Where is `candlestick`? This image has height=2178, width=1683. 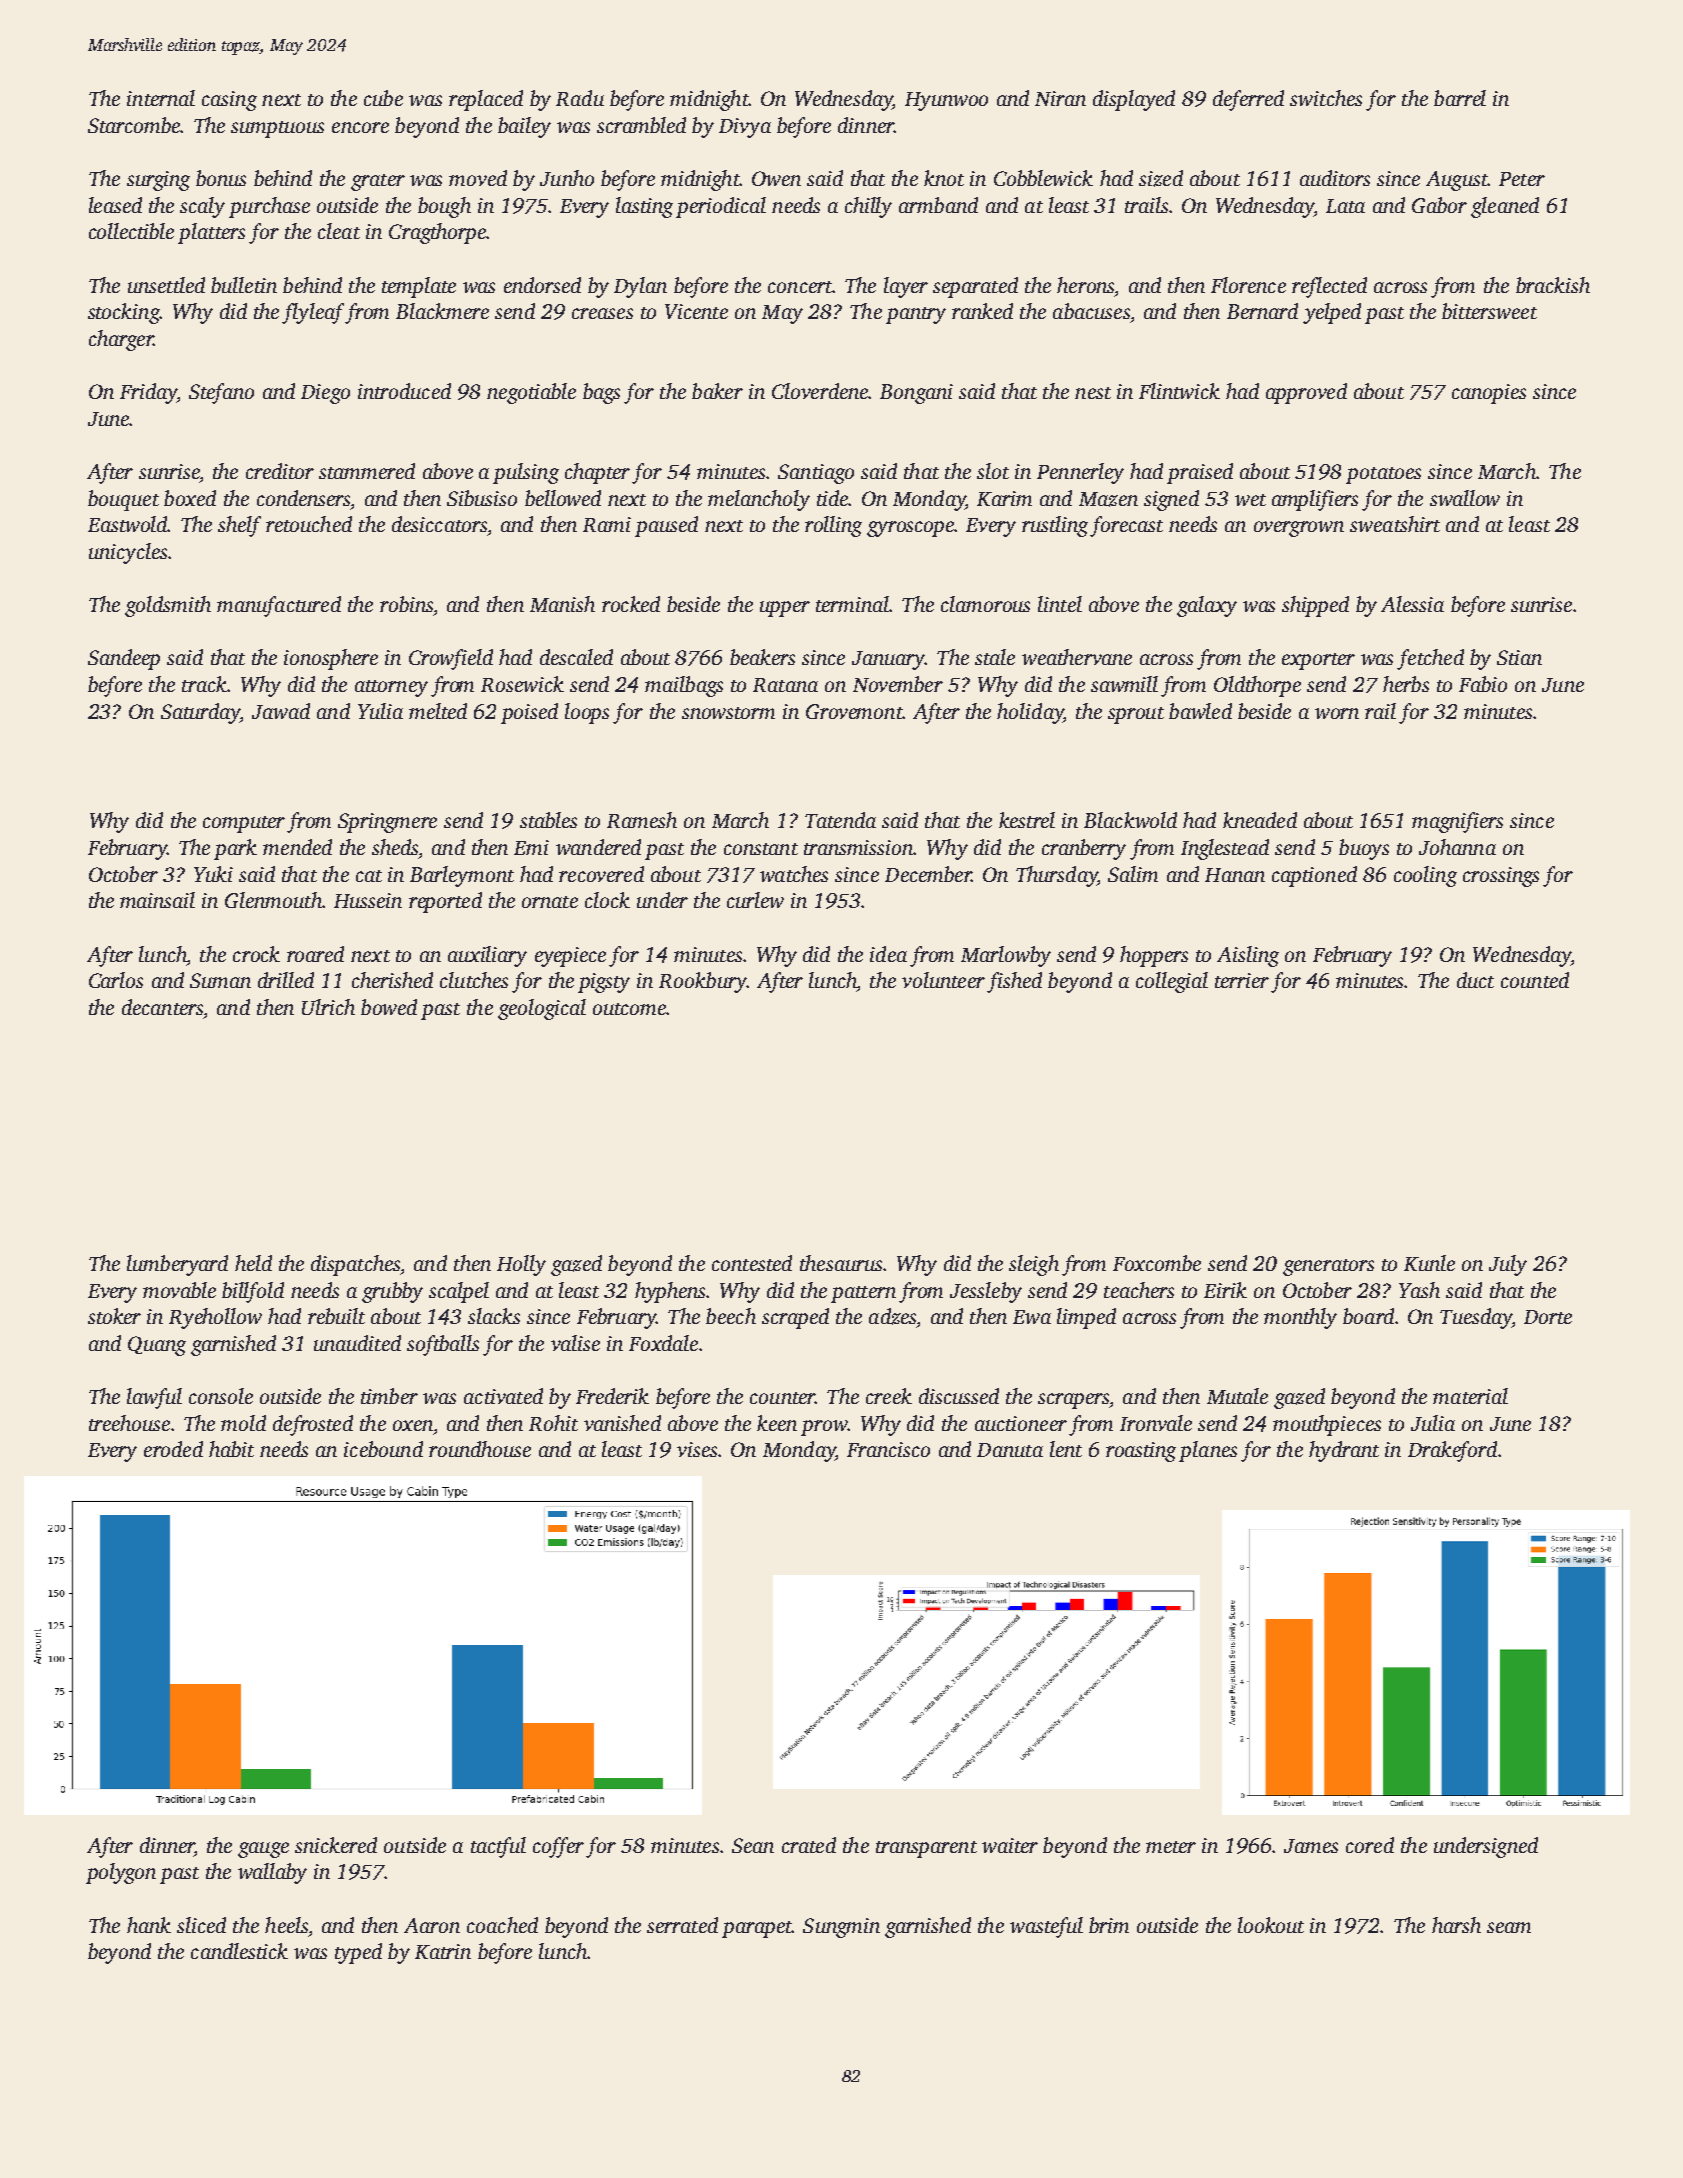
candlestick is located at coordinates (239, 1951).
